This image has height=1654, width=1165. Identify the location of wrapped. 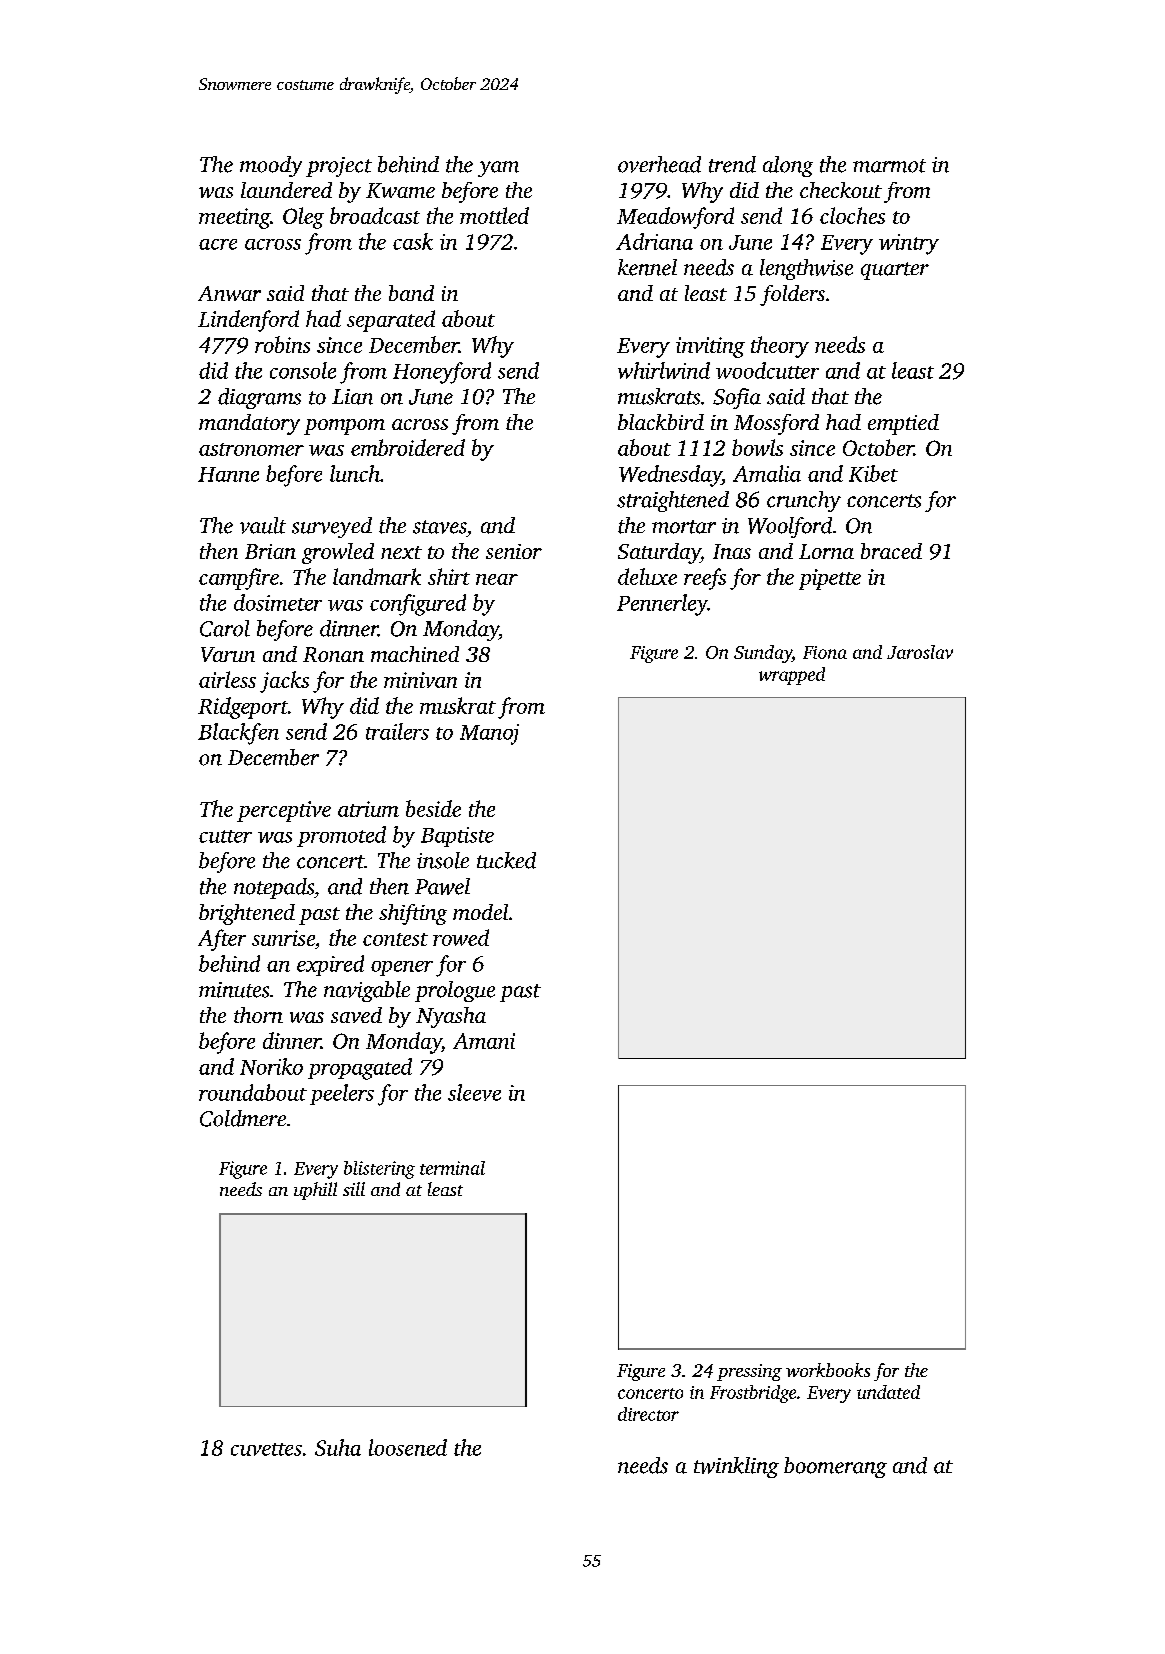
(792, 676).
